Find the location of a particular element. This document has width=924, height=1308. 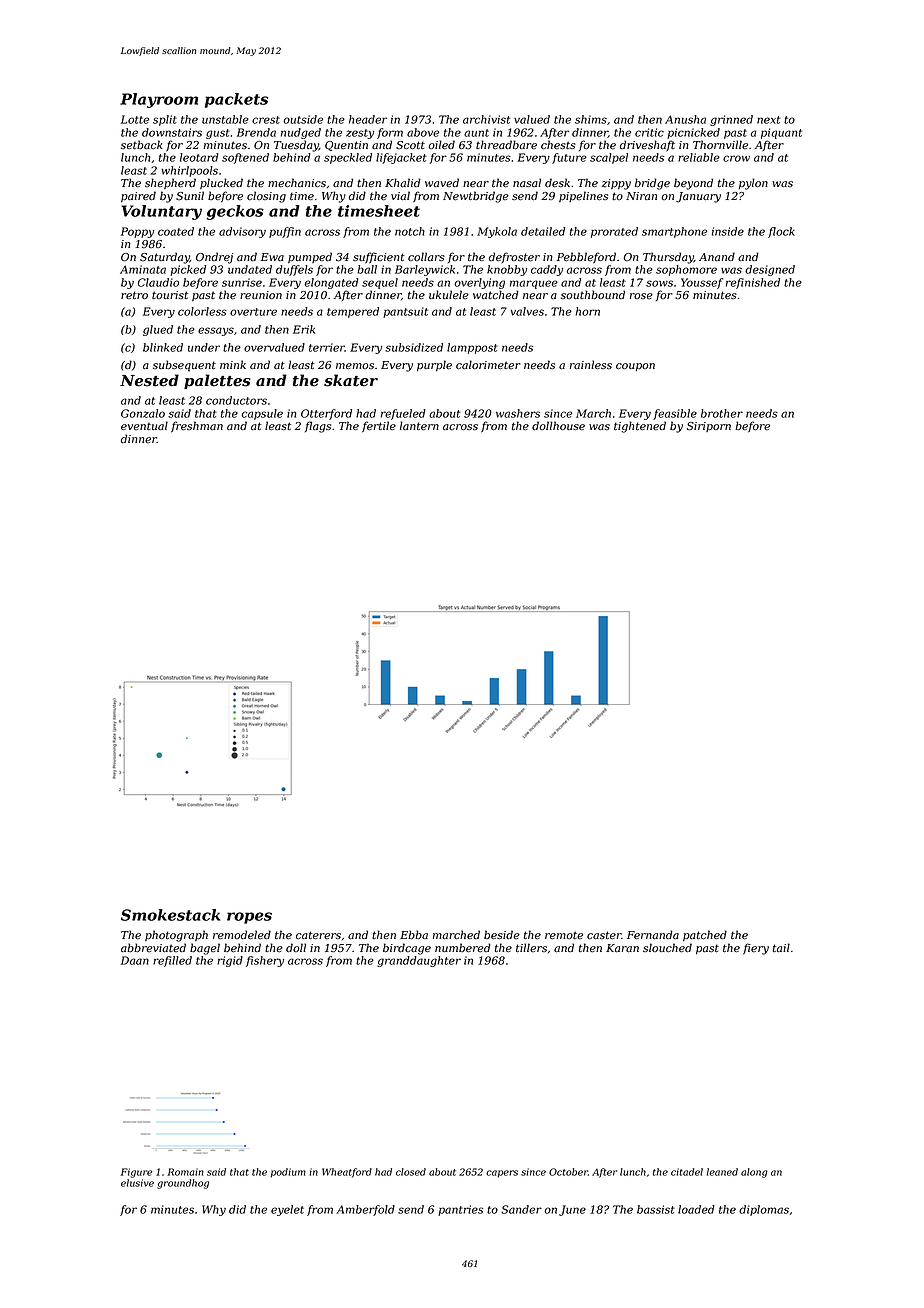

piquant is located at coordinates (781, 133).
